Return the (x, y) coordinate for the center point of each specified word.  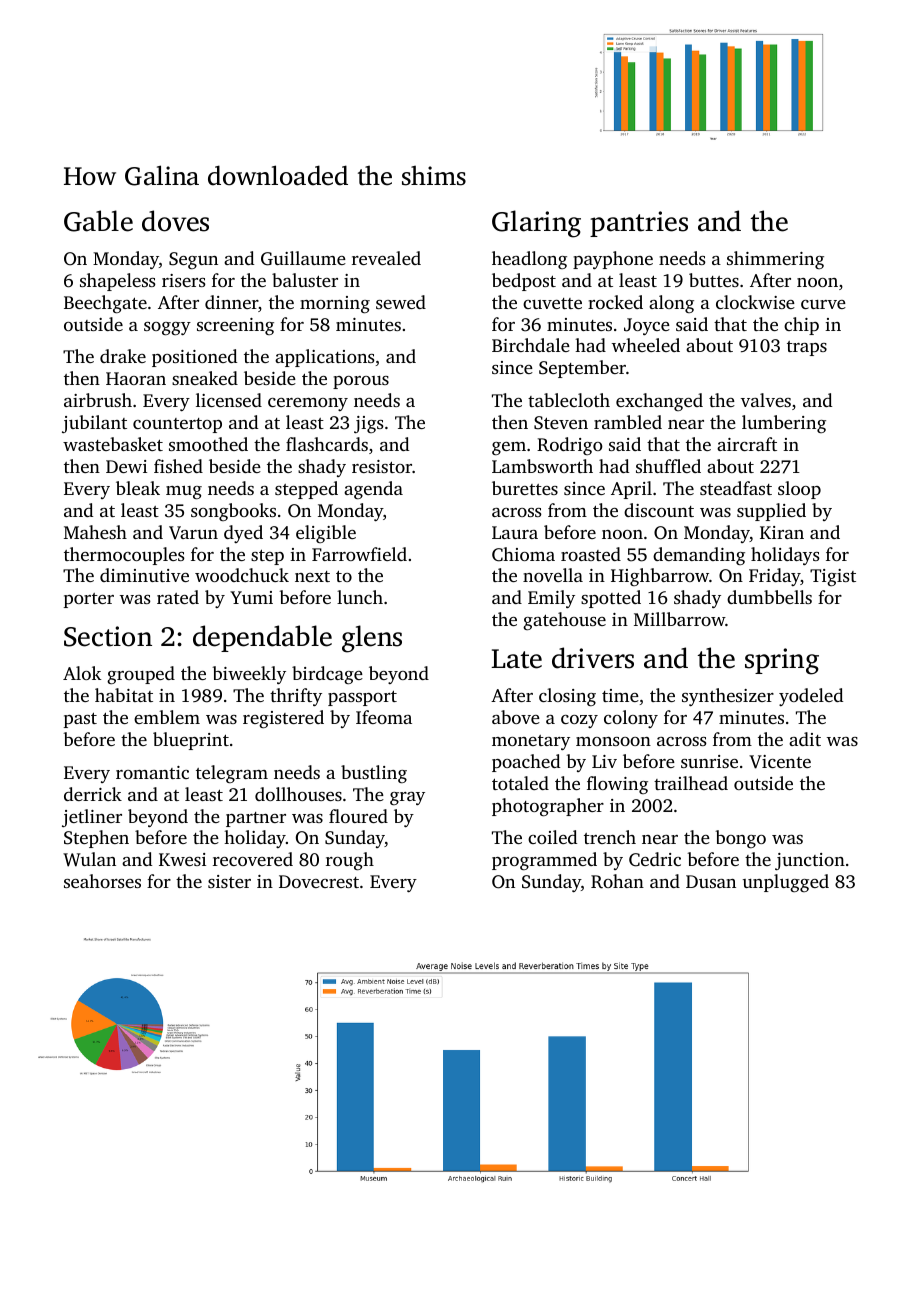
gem (509, 448)
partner (256, 819)
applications (325, 358)
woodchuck (242, 575)
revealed (386, 258)
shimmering (775, 260)
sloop (799, 490)
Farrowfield (359, 554)
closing (567, 697)
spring (782, 661)
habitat (124, 695)
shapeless (118, 282)
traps (807, 348)
